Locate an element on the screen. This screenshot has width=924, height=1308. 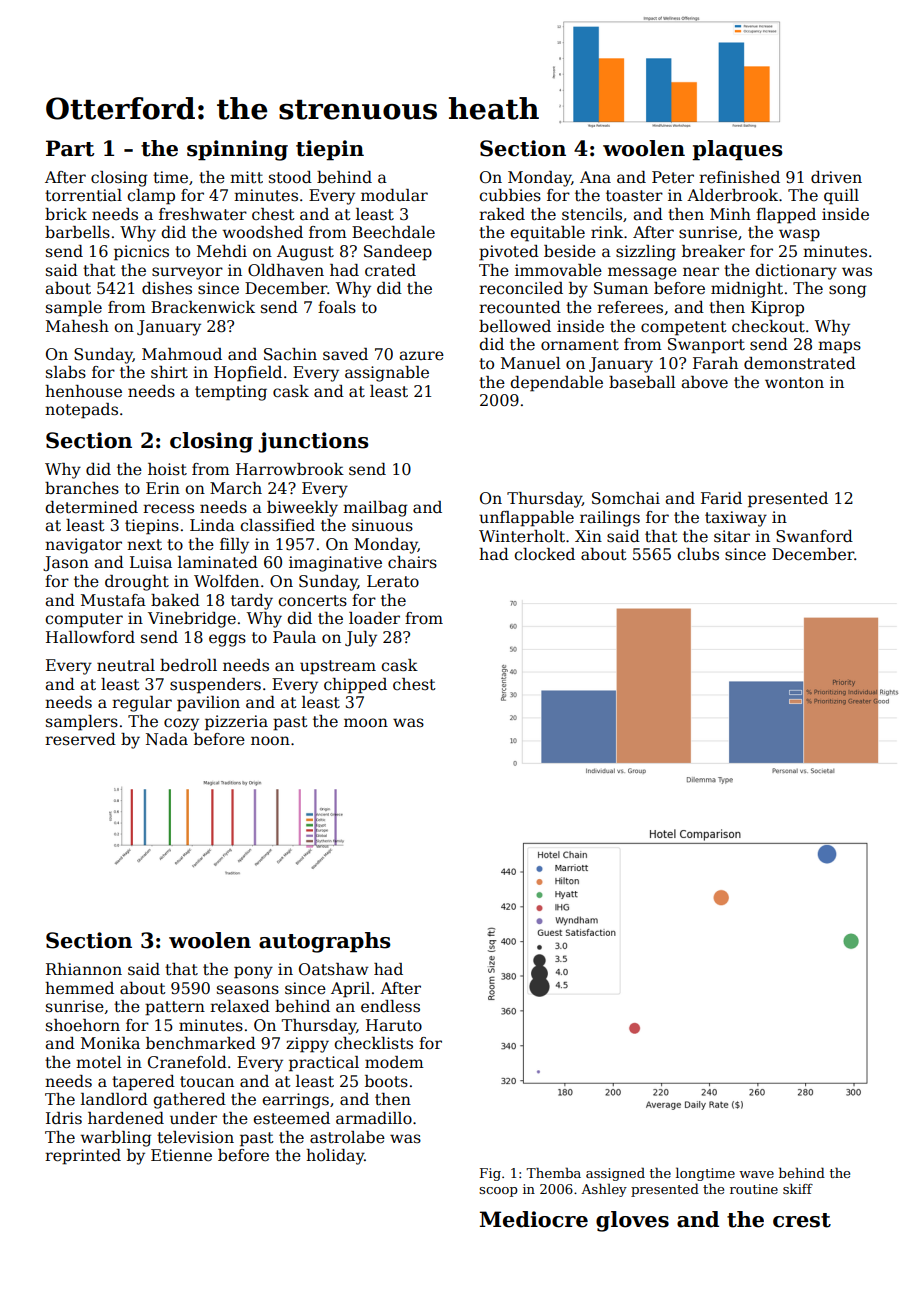
autographs is located at coordinates (325, 942).
